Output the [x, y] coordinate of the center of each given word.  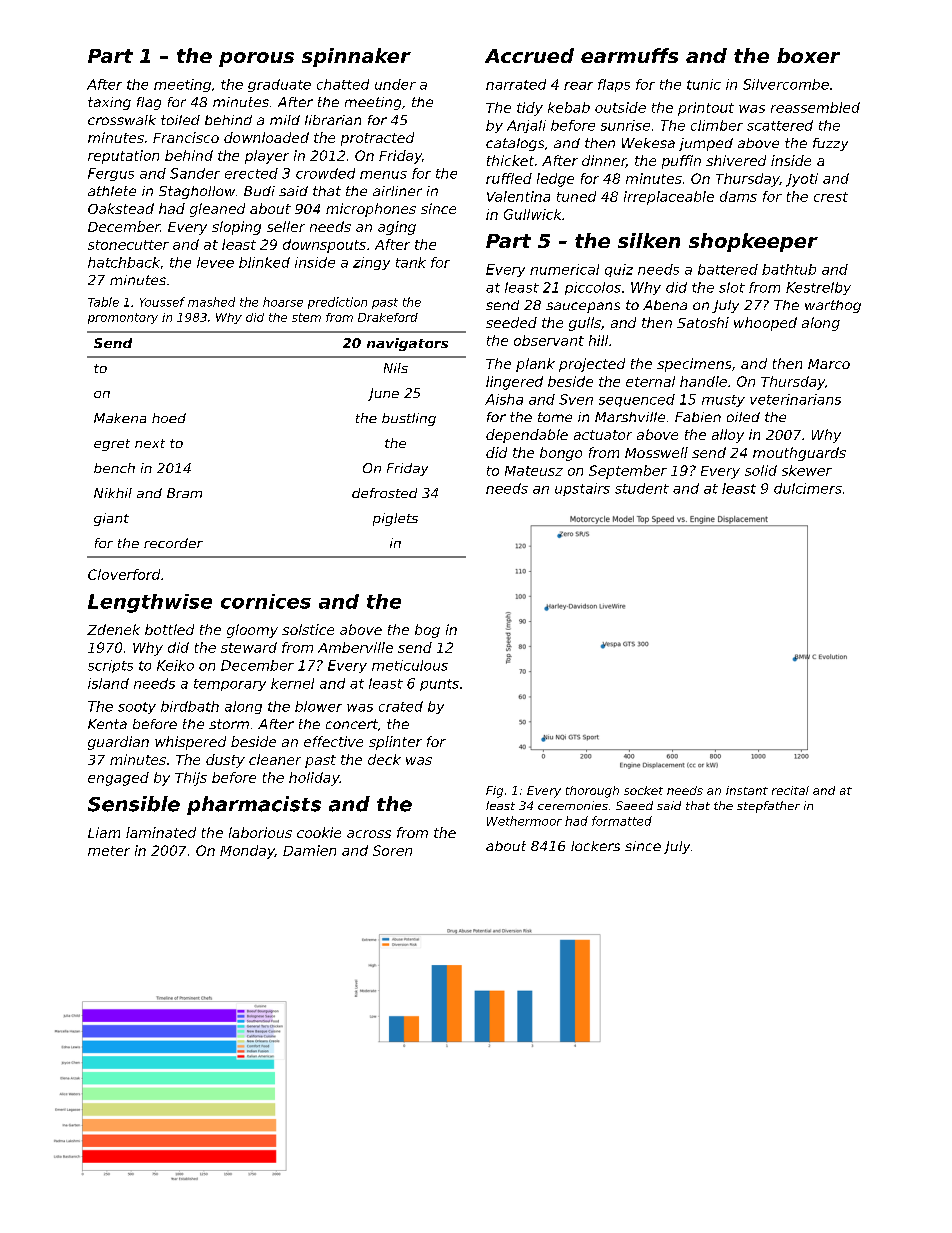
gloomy [252, 631]
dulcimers [808, 488]
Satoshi [703, 322]
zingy [371, 263]
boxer [808, 55]
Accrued [529, 55]
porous [256, 59]
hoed [169, 418]
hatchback [124, 262]
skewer [807, 470]
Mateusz [534, 471]
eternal [650, 381]
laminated [161, 832]
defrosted [384, 493]
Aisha [504, 399]
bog [427, 631]
